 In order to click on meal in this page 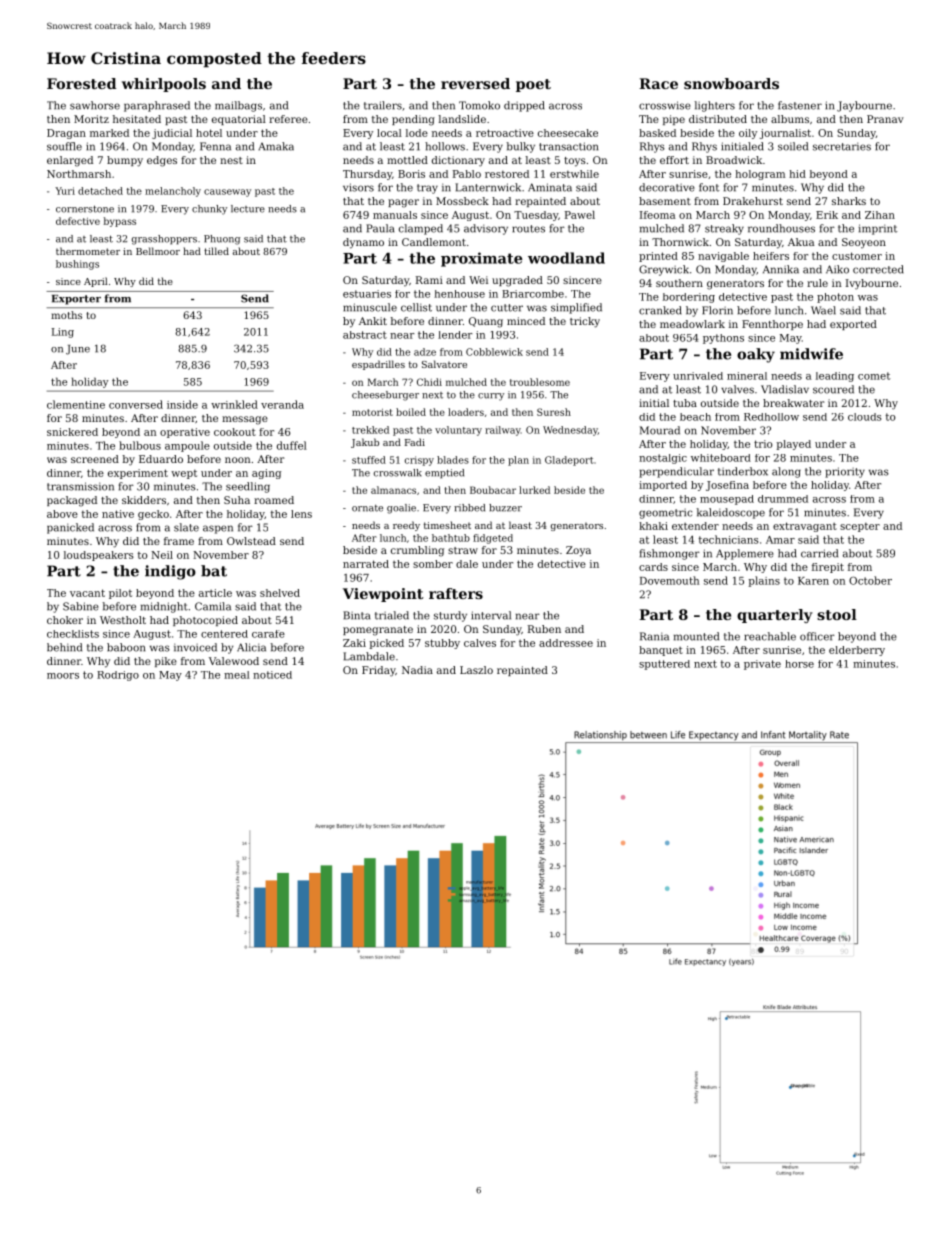, I will do `click(237, 675)`.
